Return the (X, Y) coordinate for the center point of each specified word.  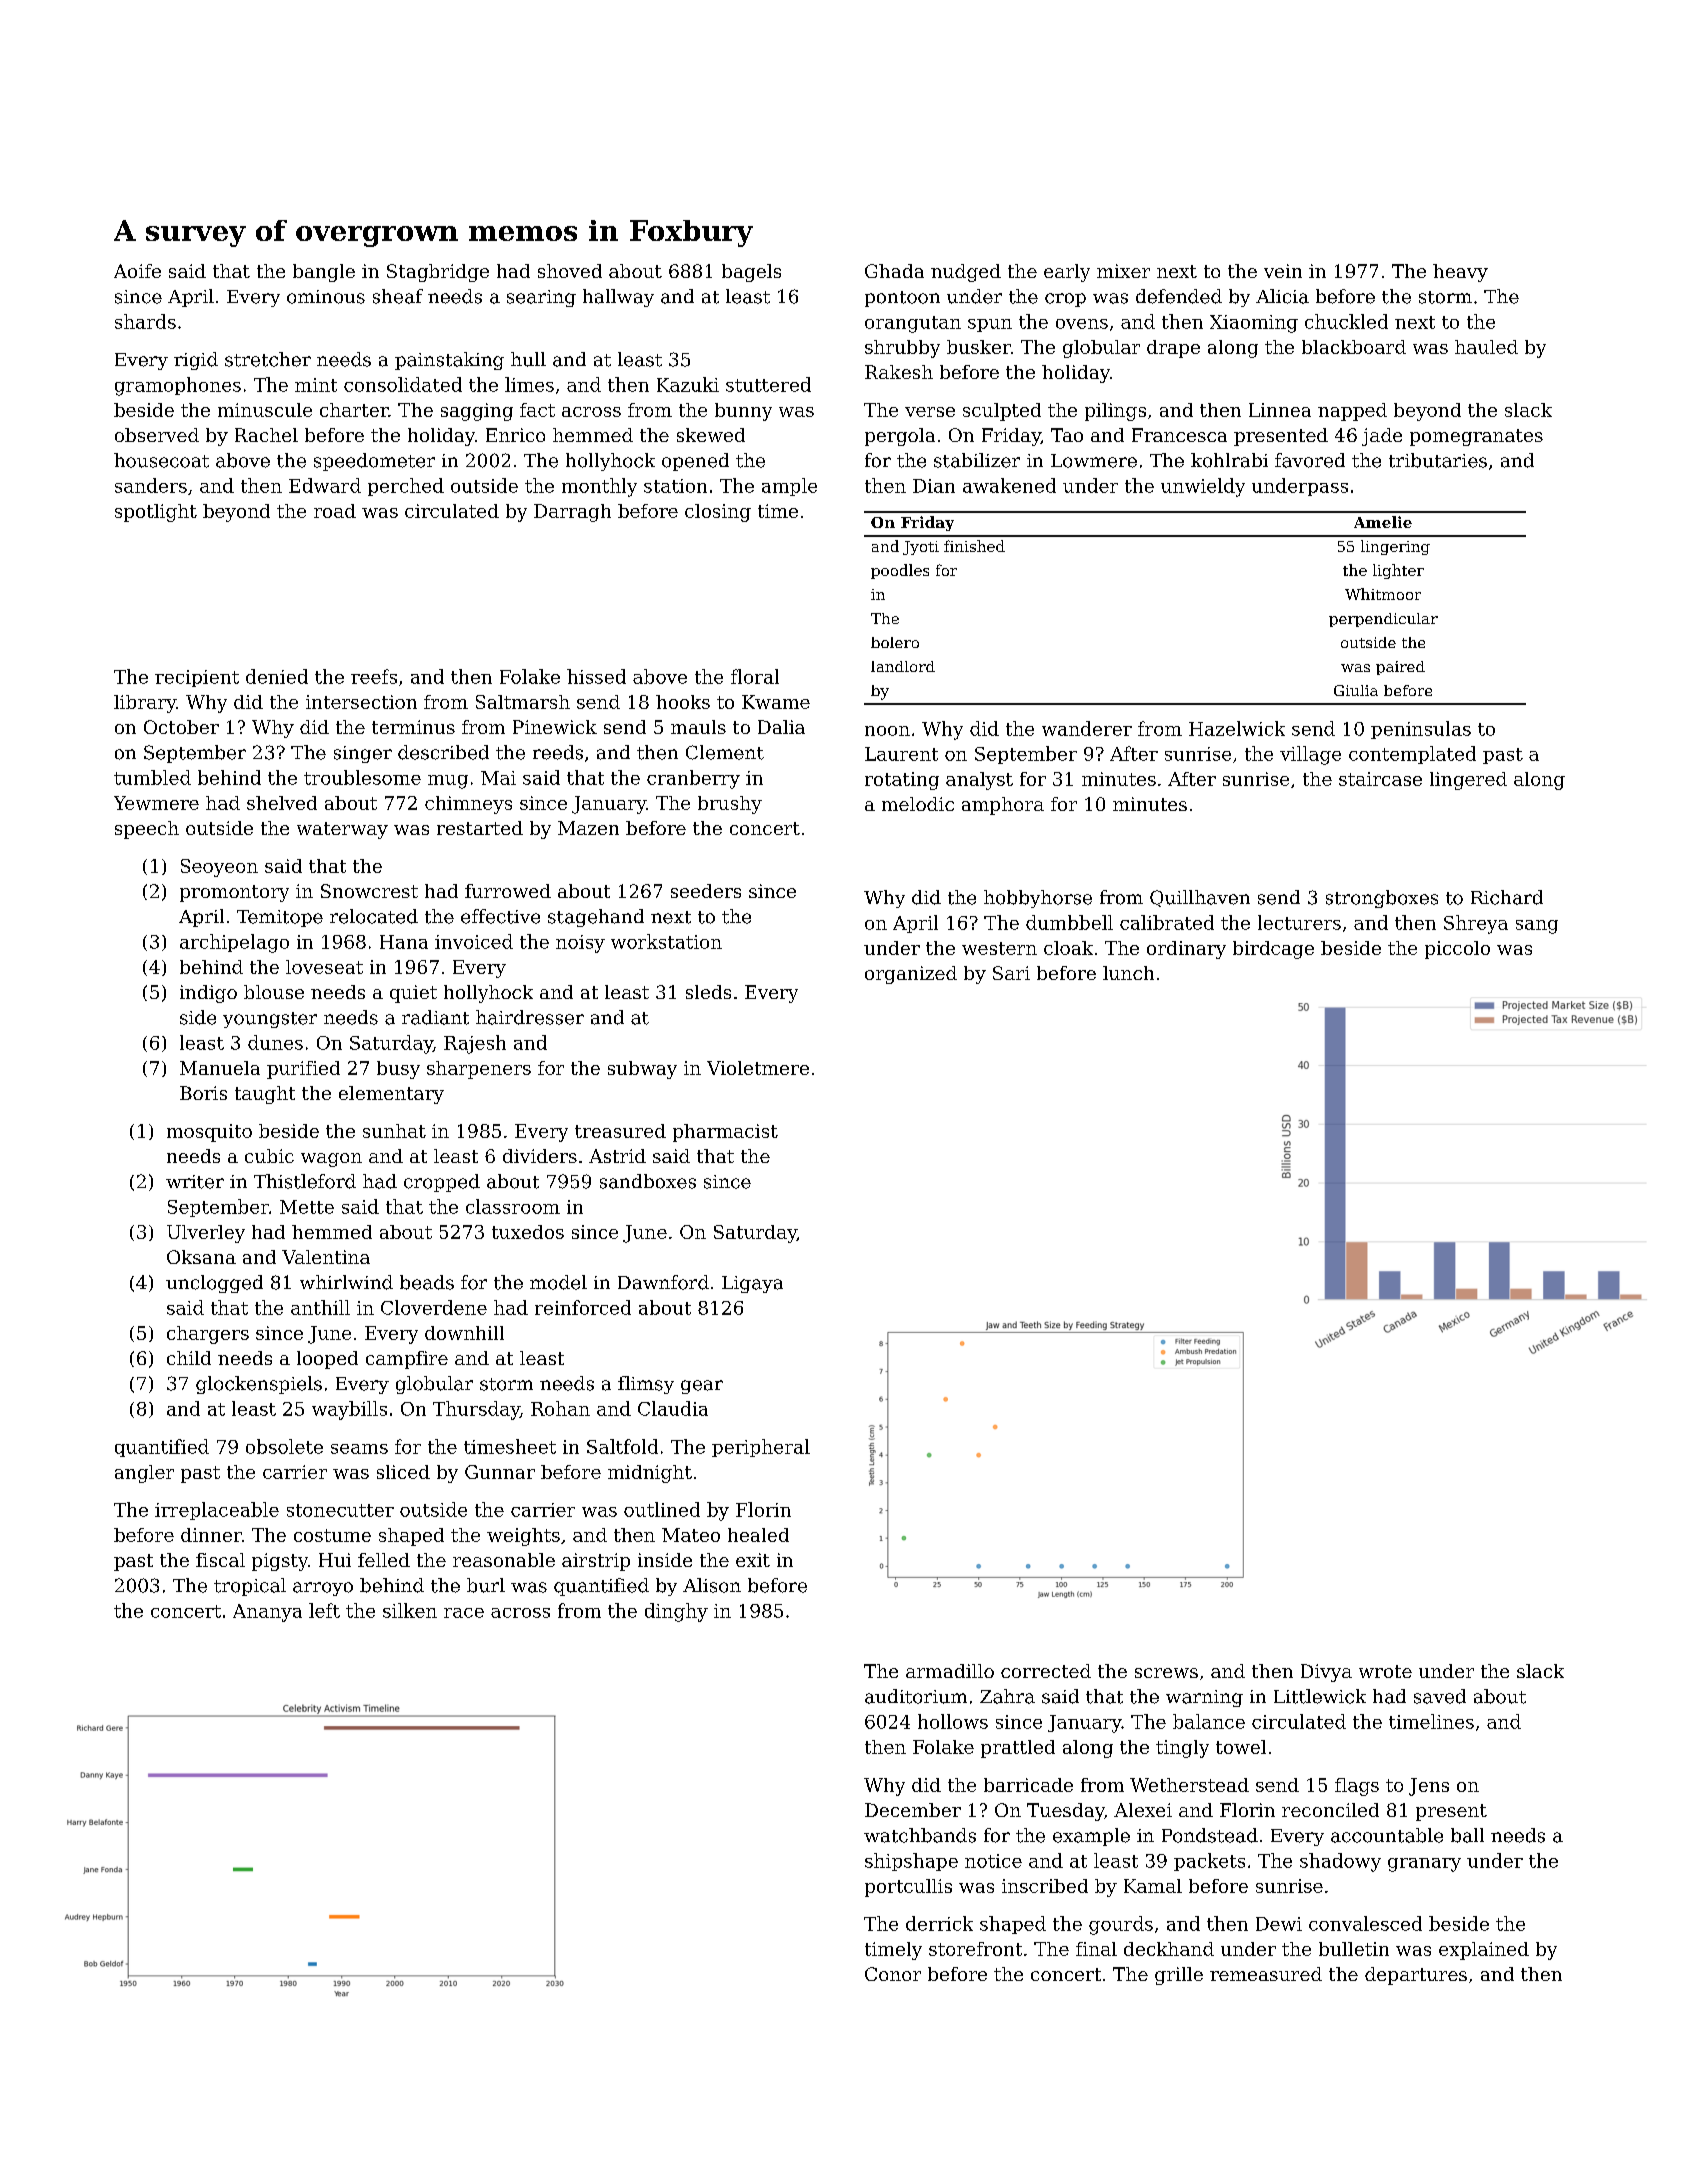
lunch (1128, 973)
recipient (197, 678)
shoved (570, 271)
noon (887, 731)
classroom (513, 1206)
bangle (324, 273)
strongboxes (1382, 899)
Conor (893, 1974)
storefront (975, 1949)
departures (1416, 1976)
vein (1283, 271)
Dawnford (663, 1282)
